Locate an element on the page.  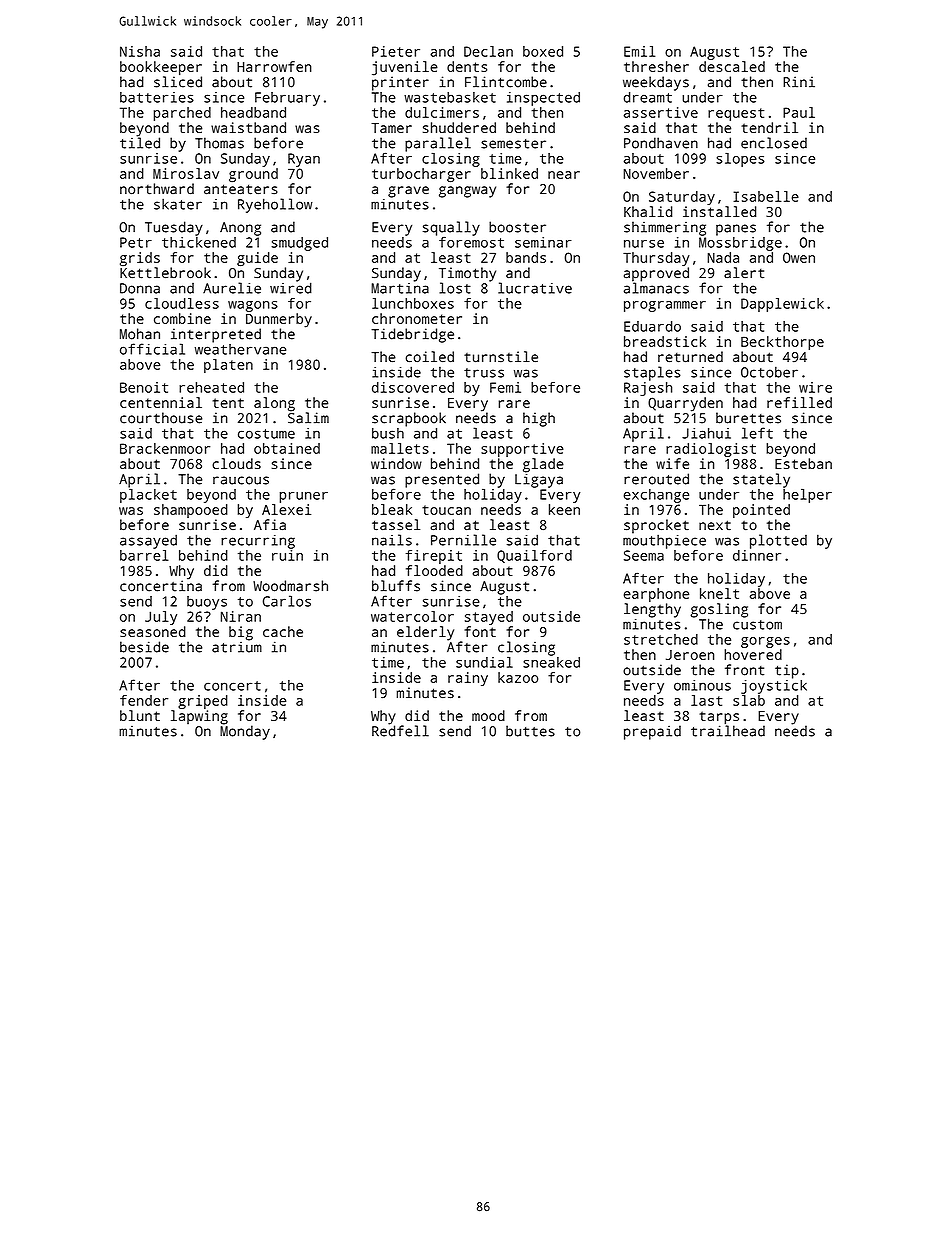
Nisha is located at coordinates (140, 51).
